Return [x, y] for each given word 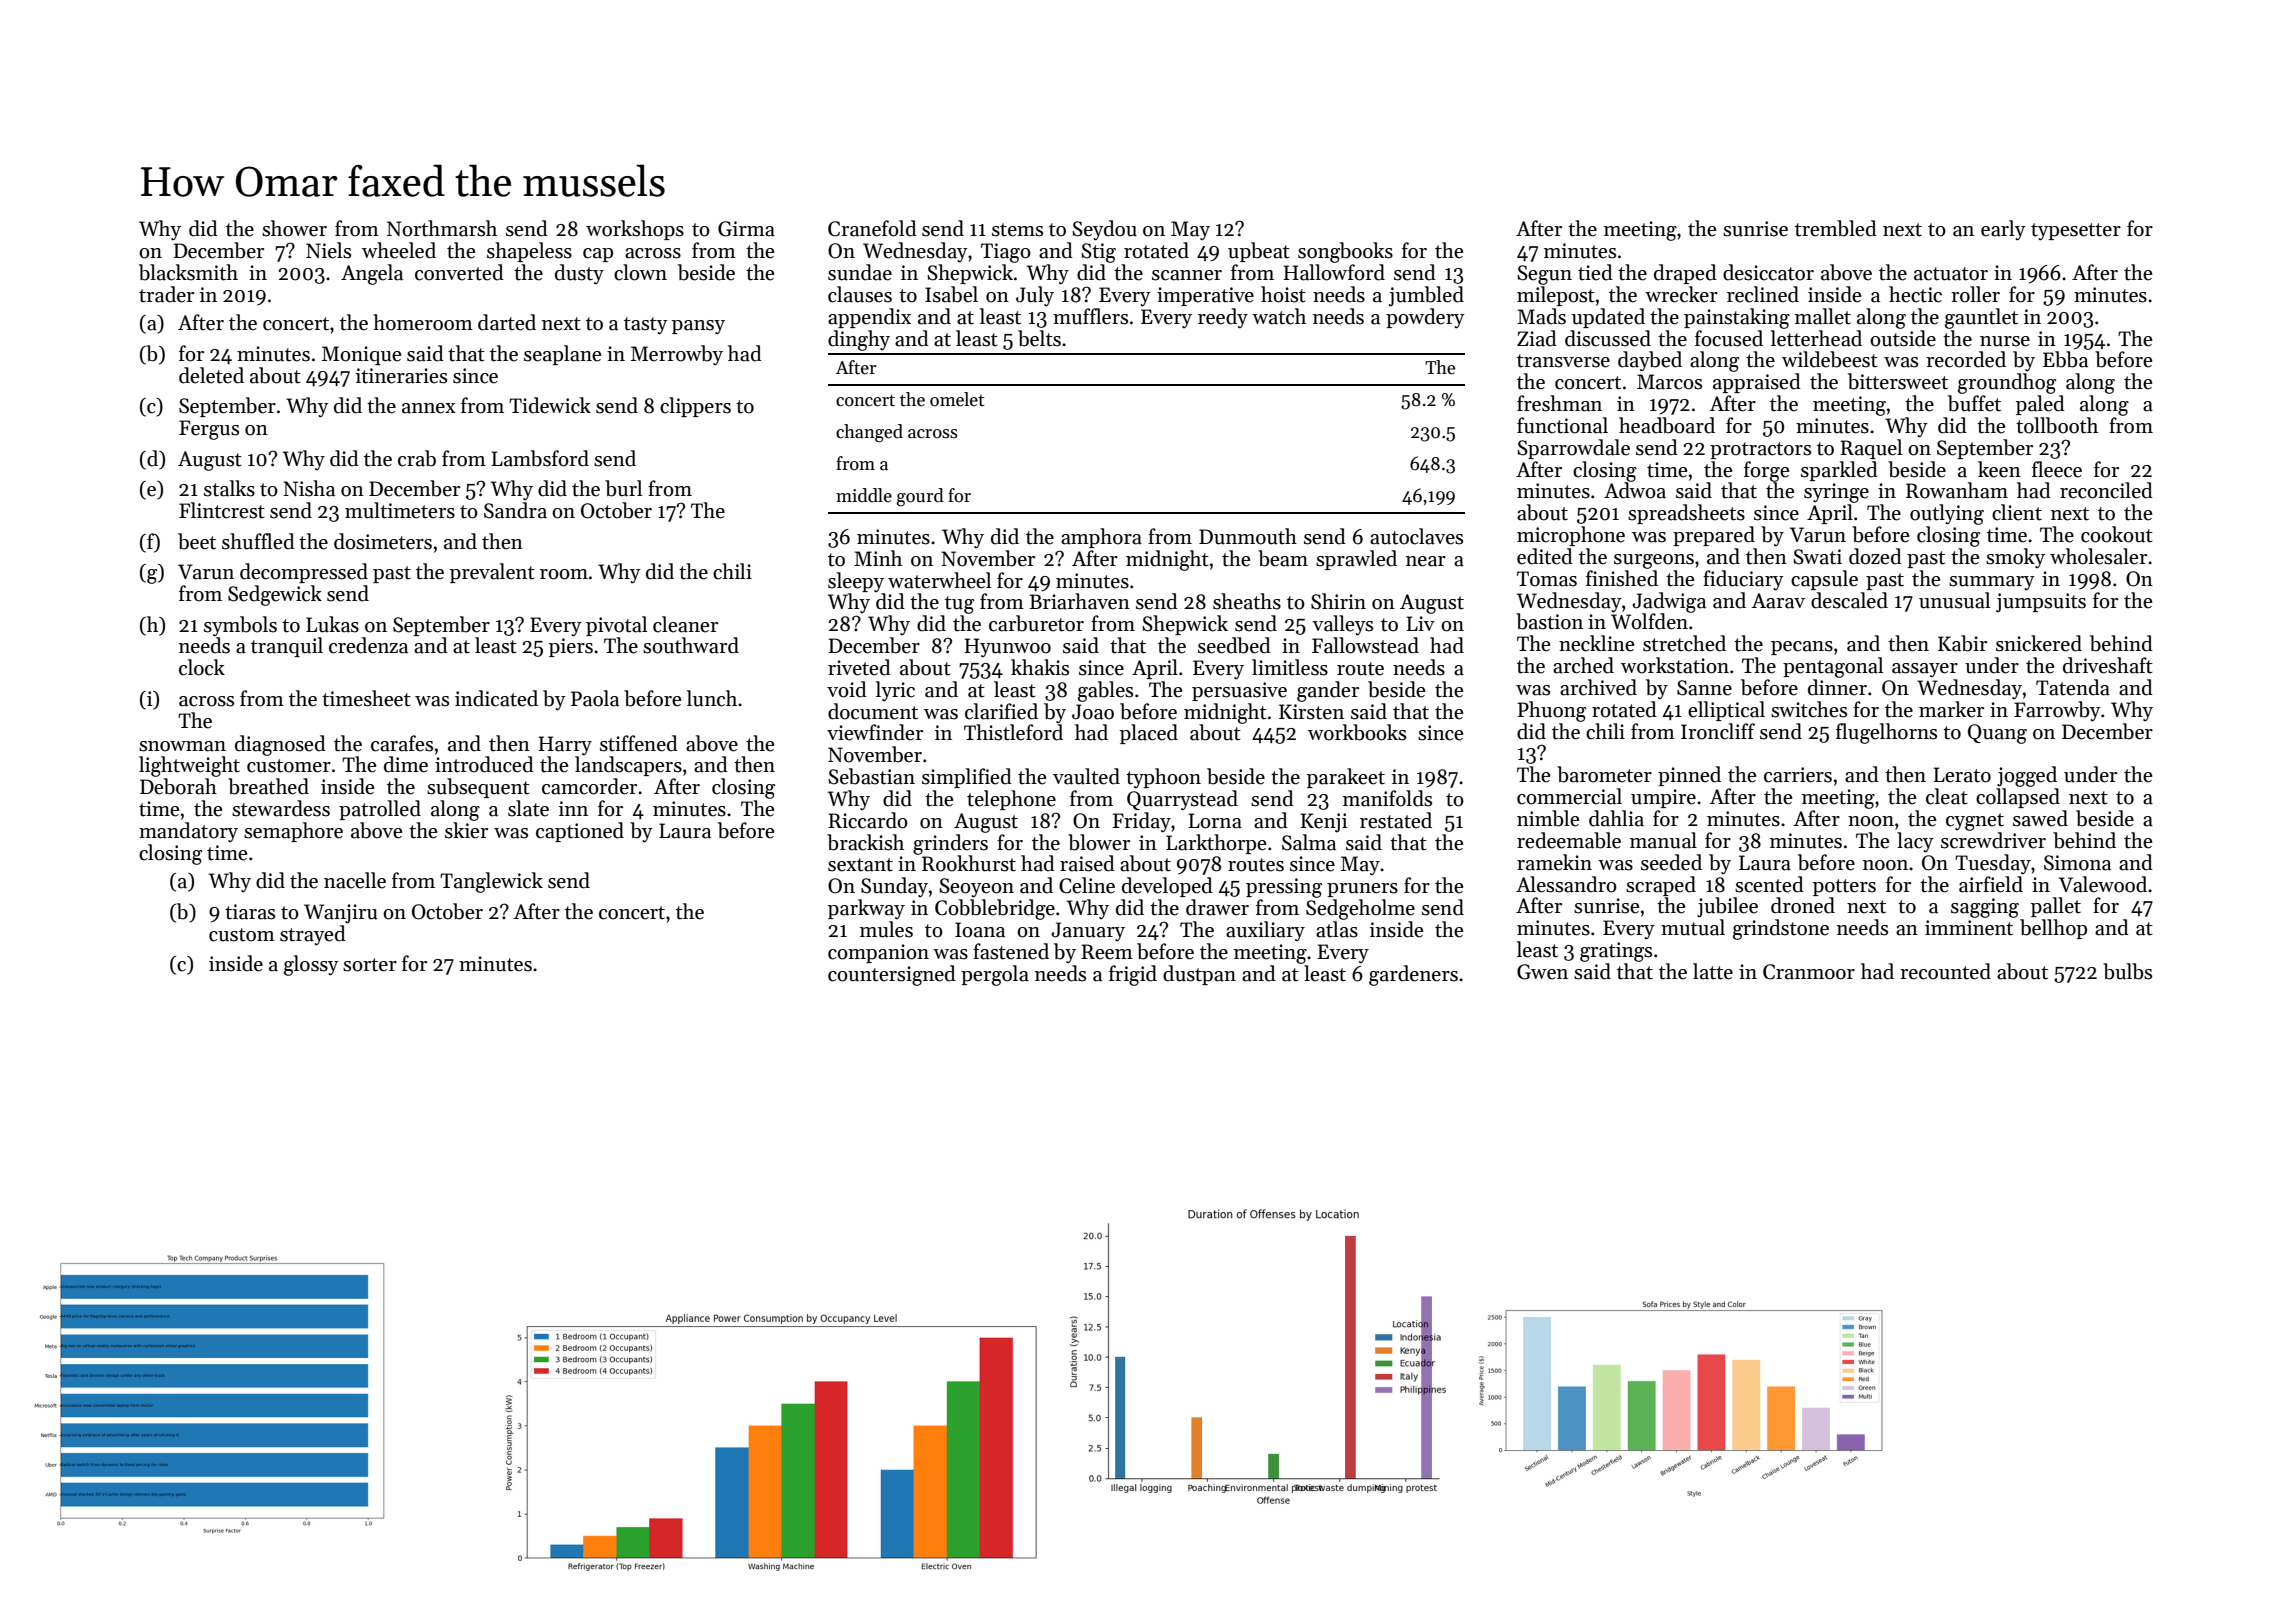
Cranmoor [1809, 972]
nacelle [355, 880]
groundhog [2007, 383]
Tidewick [550, 405]
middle [864, 495]
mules [886, 929]
